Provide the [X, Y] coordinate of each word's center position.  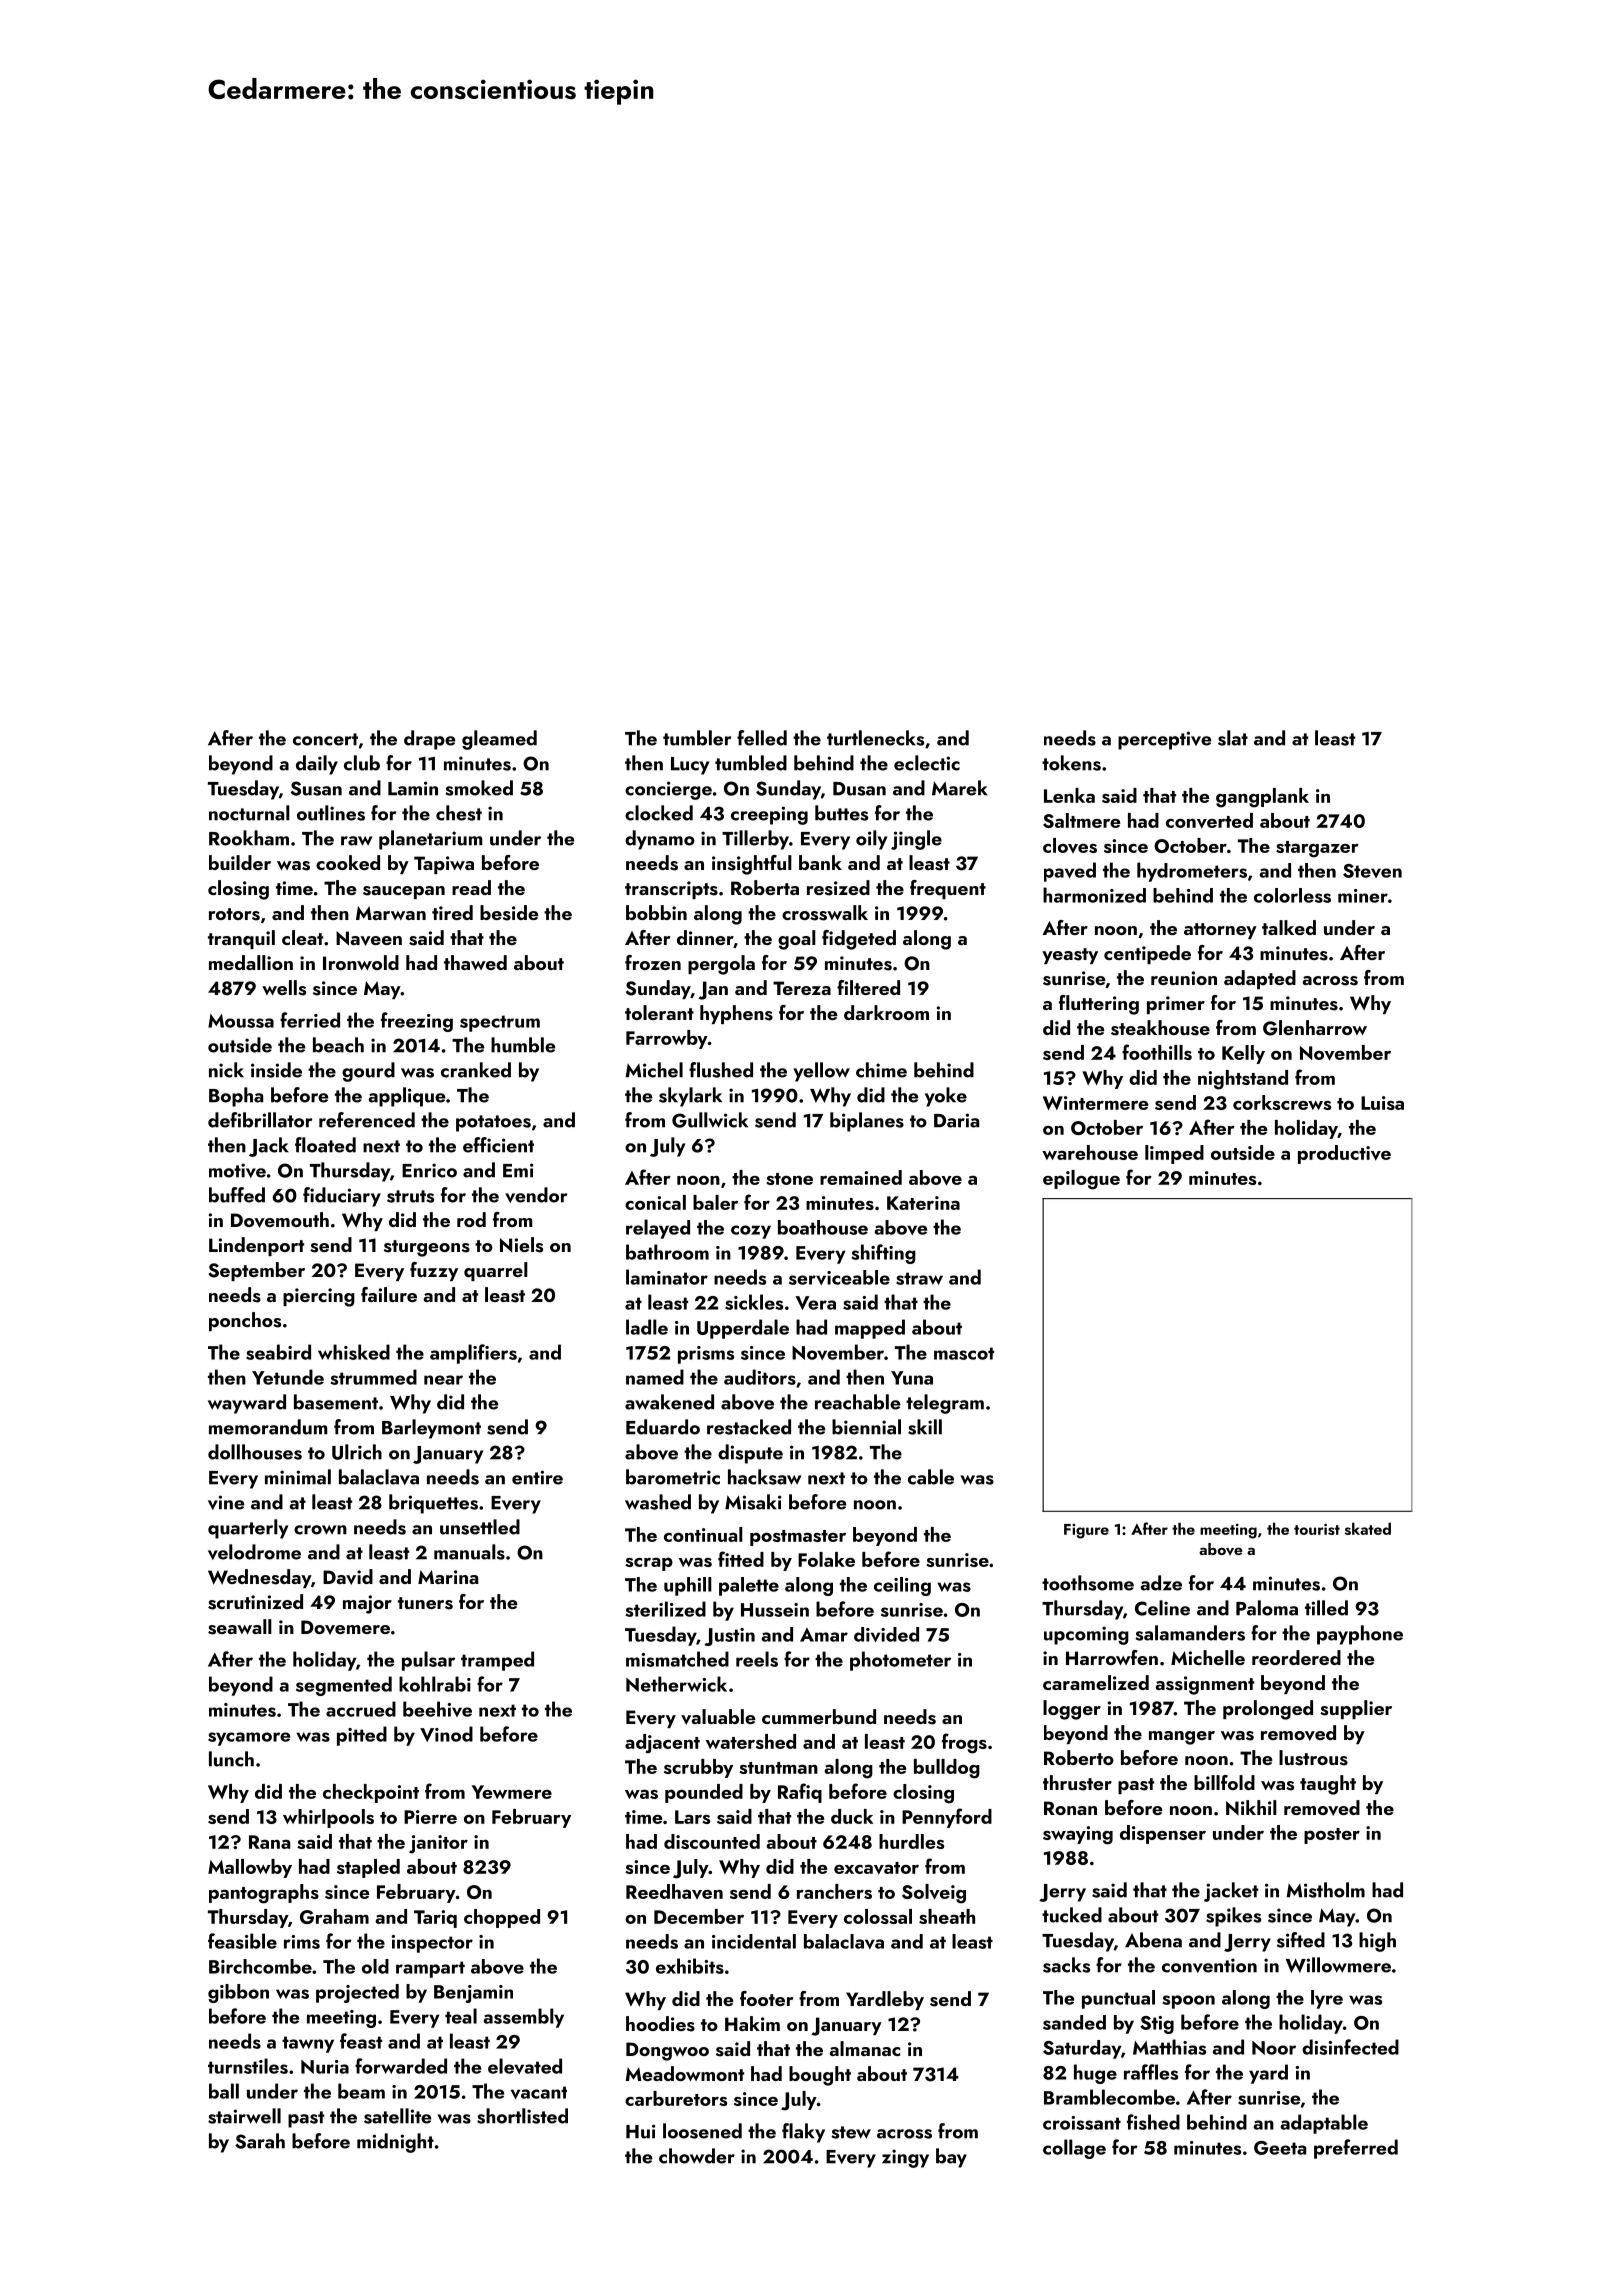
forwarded [401, 2066]
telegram [945, 1404]
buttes [841, 813]
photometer [900, 1661]
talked [1289, 927]
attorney [1220, 931]
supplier [1356, 1709]
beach [338, 1045]
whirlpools [328, 1818]
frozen [653, 962]
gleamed [499, 740]
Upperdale [743, 1329]
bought [820, 2076]
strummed [374, 1377]
